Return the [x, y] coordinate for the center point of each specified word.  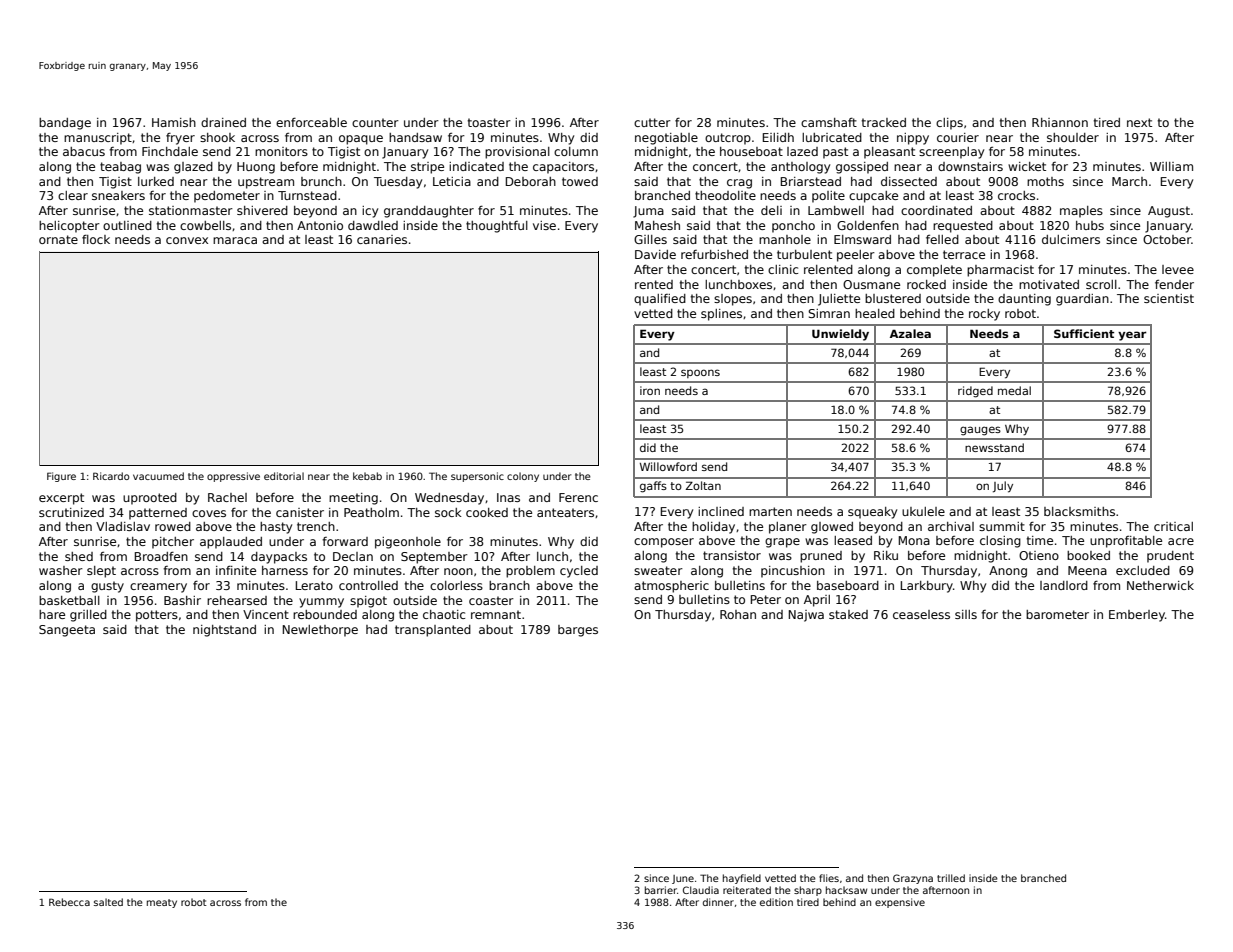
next [1139, 122]
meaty [162, 903]
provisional [517, 153]
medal [1014, 390]
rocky [984, 315]
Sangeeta [67, 631]
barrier [661, 890]
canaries [382, 239]
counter [375, 122]
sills [966, 614]
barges [578, 631]
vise [544, 225]
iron [650, 390]
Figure [61, 477]
